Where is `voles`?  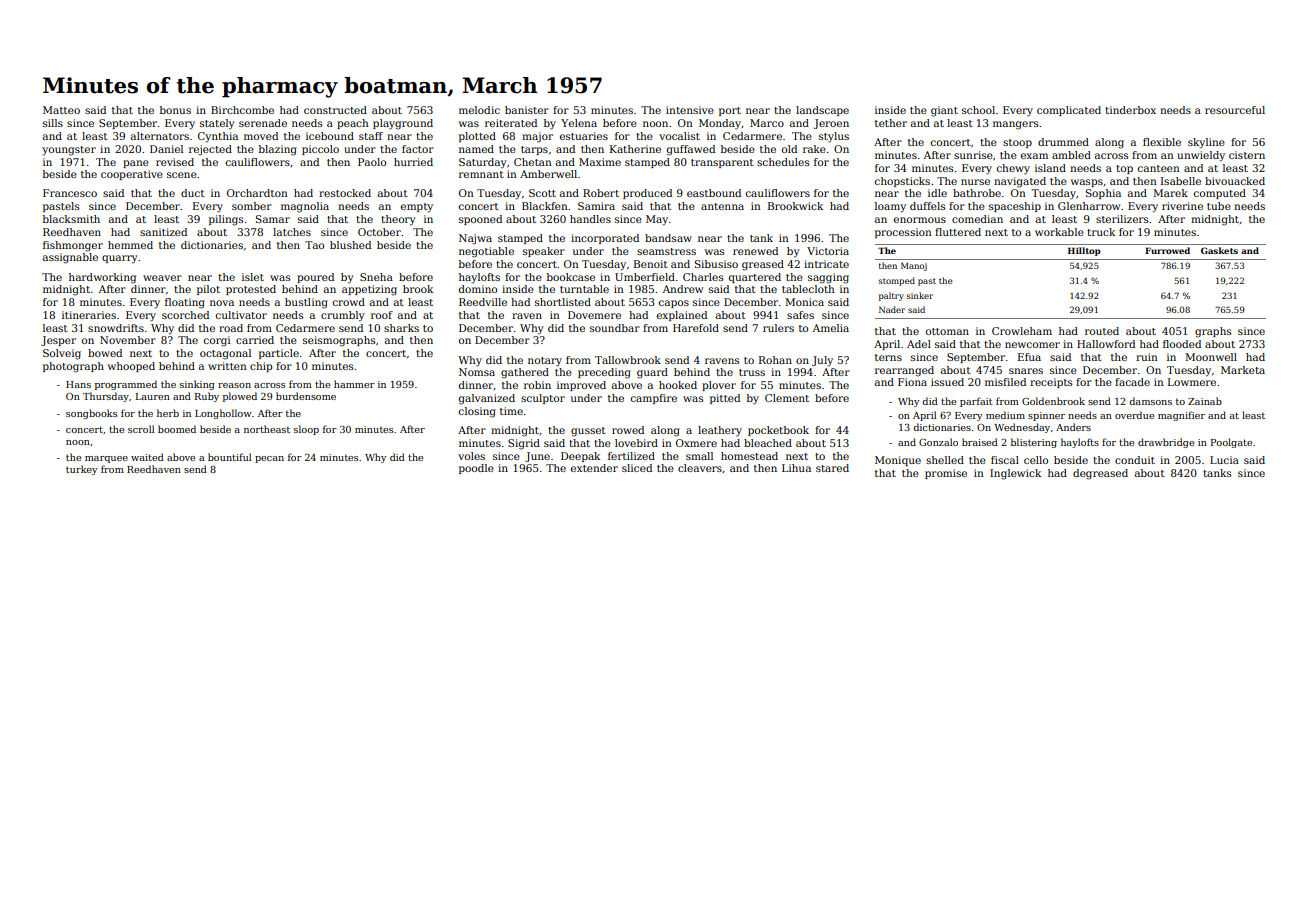 voles is located at coordinates (471, 456).
